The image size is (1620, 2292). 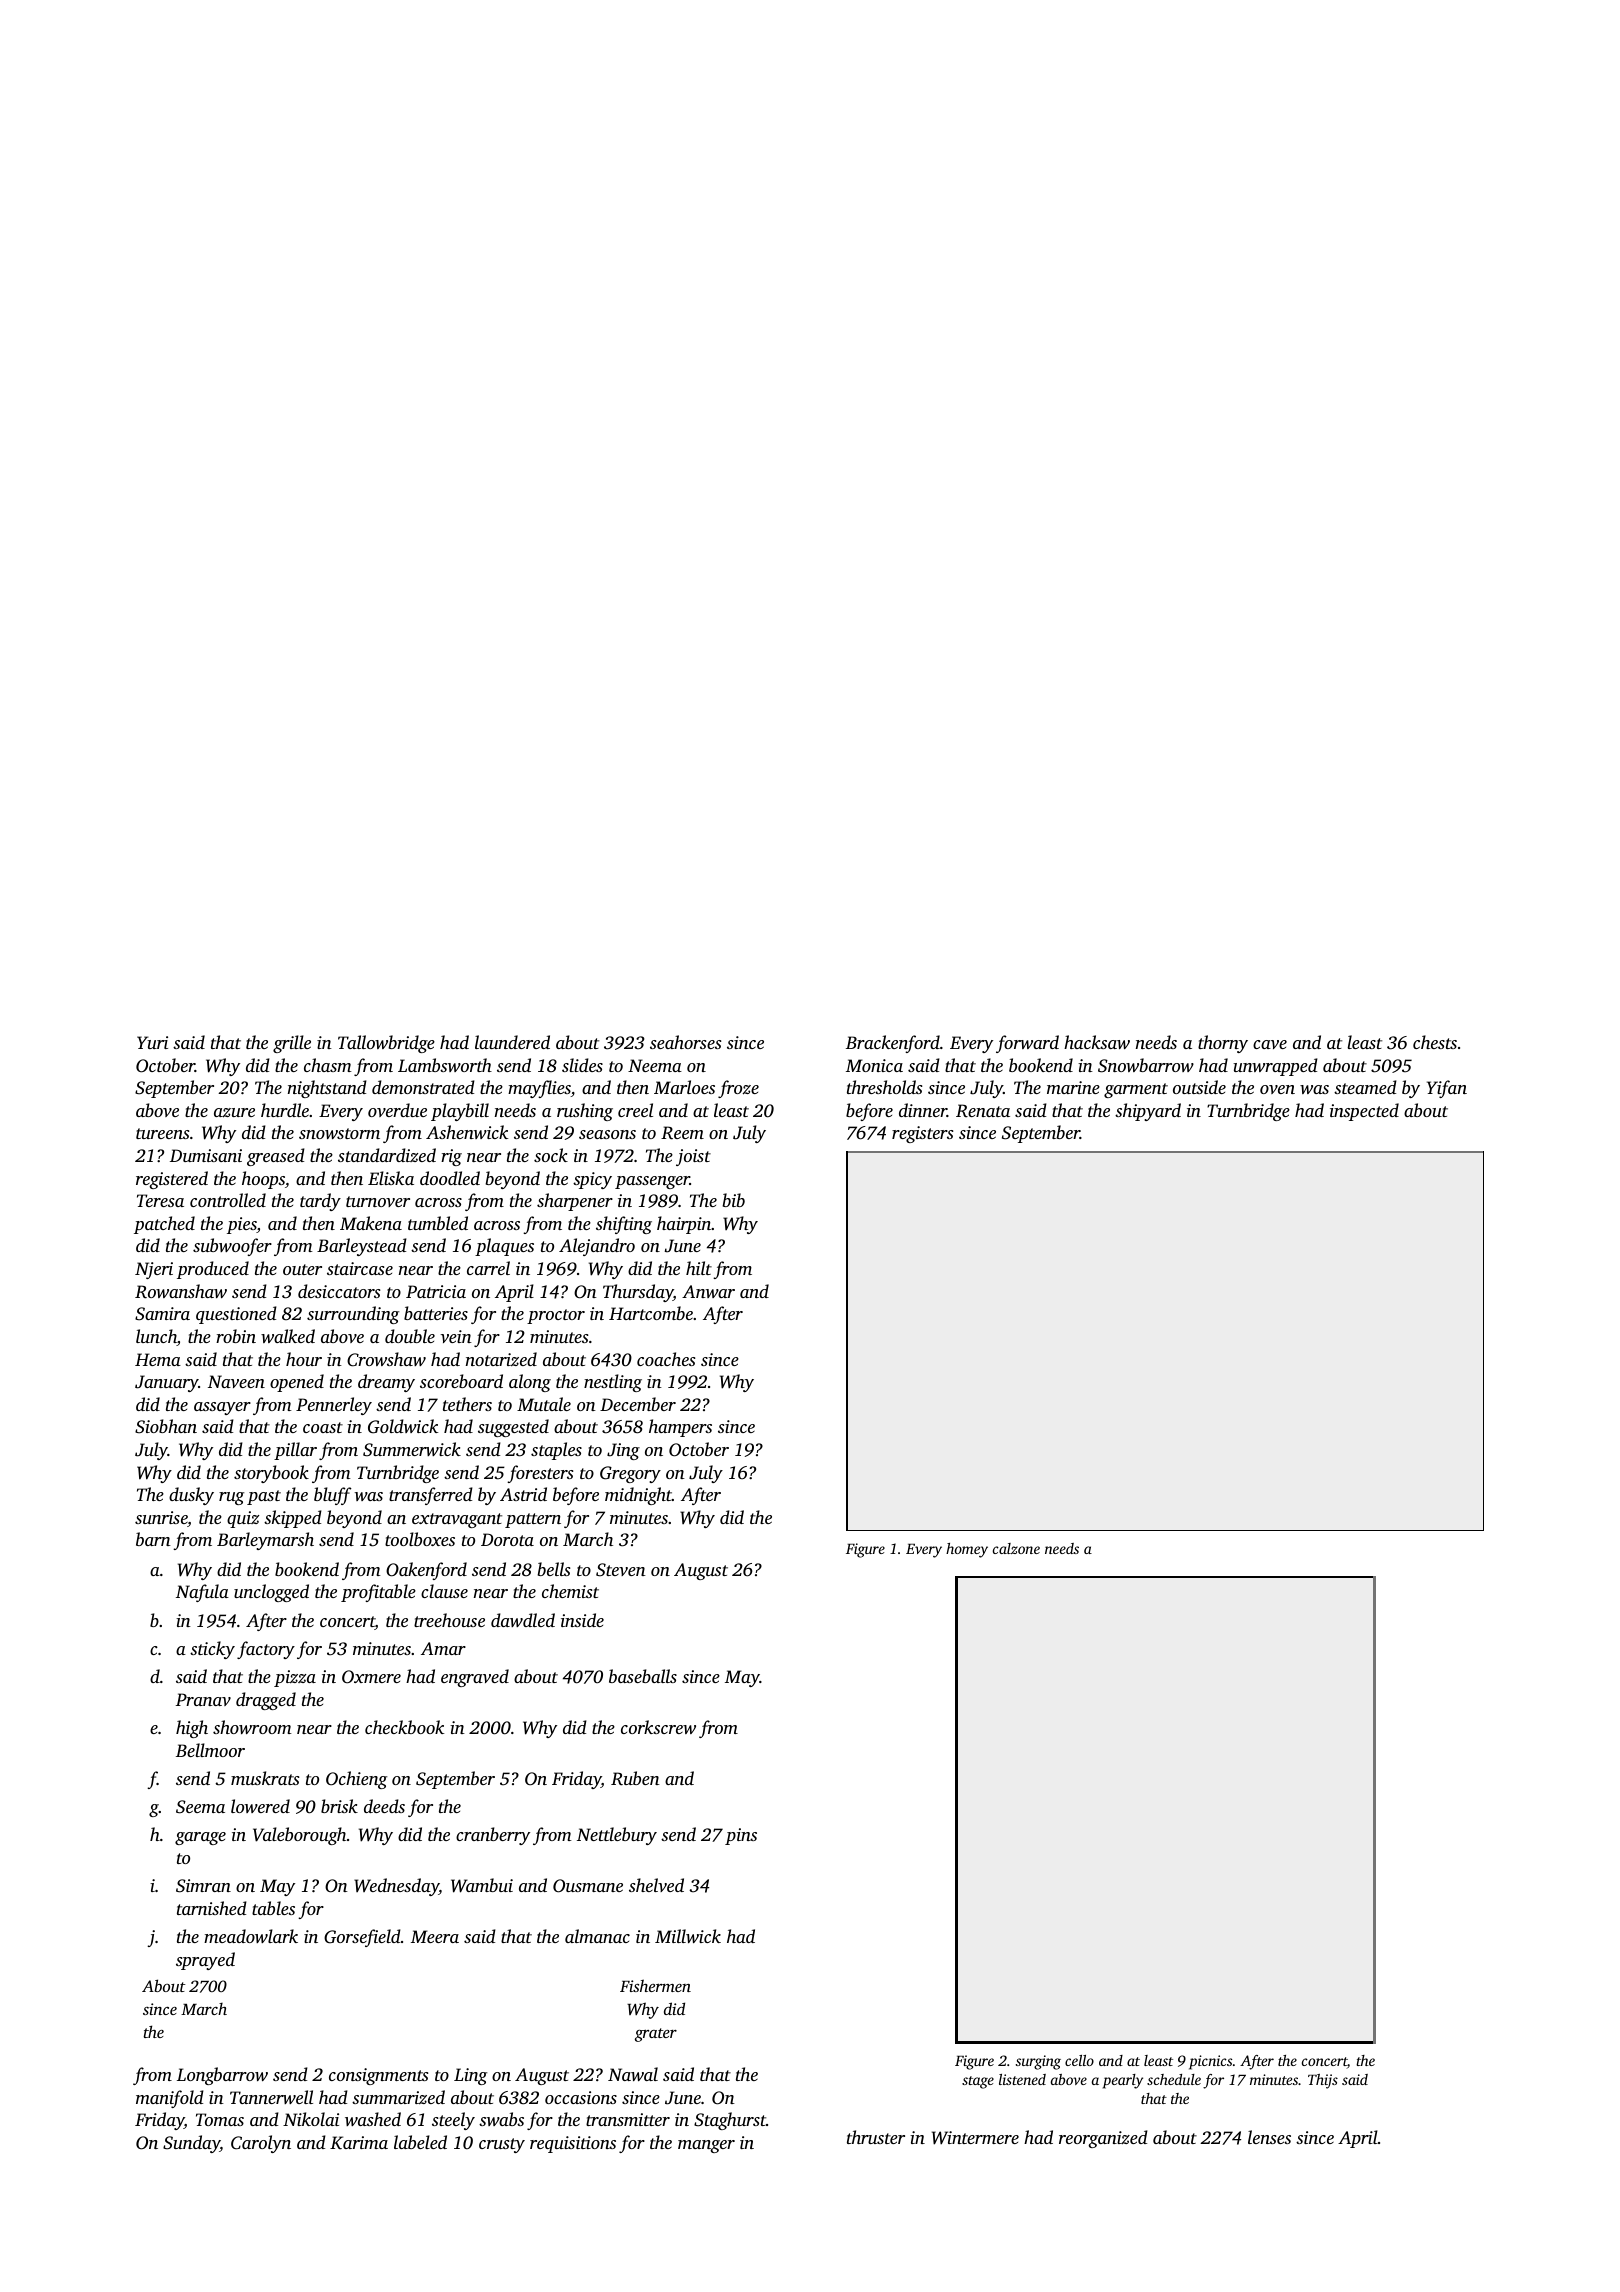 I want to click on skipped, so click(x=293, y=1519).
